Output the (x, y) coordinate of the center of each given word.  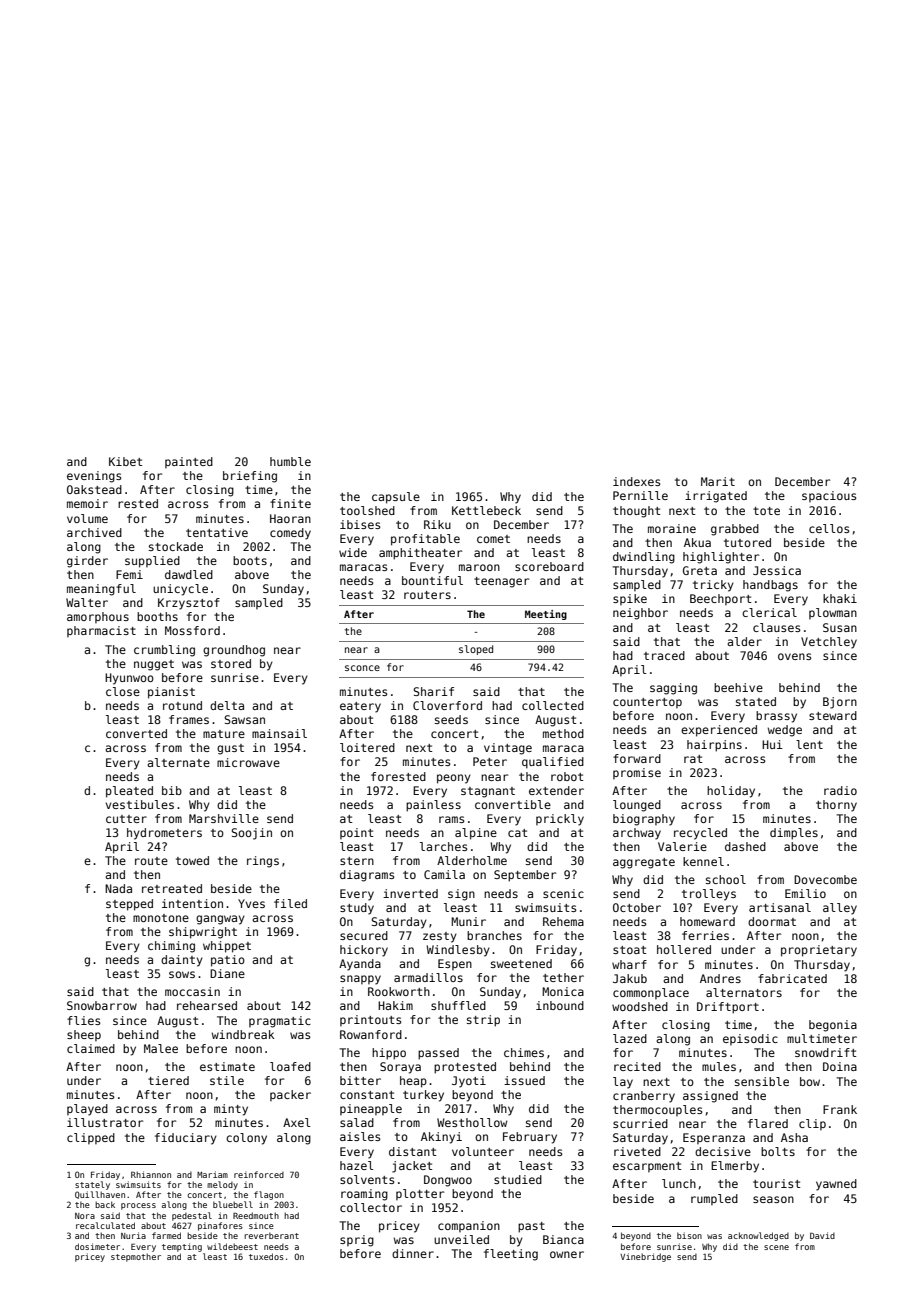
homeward (707, 921)
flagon (269, 1195)
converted (136, 733)
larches (443, 846)
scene (776, 1247)
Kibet (126, 461)
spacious (829, 496)
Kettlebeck (486, 510)
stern (357, 861)
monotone (161, 918)
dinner (413, 1253)
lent (809, 744)
